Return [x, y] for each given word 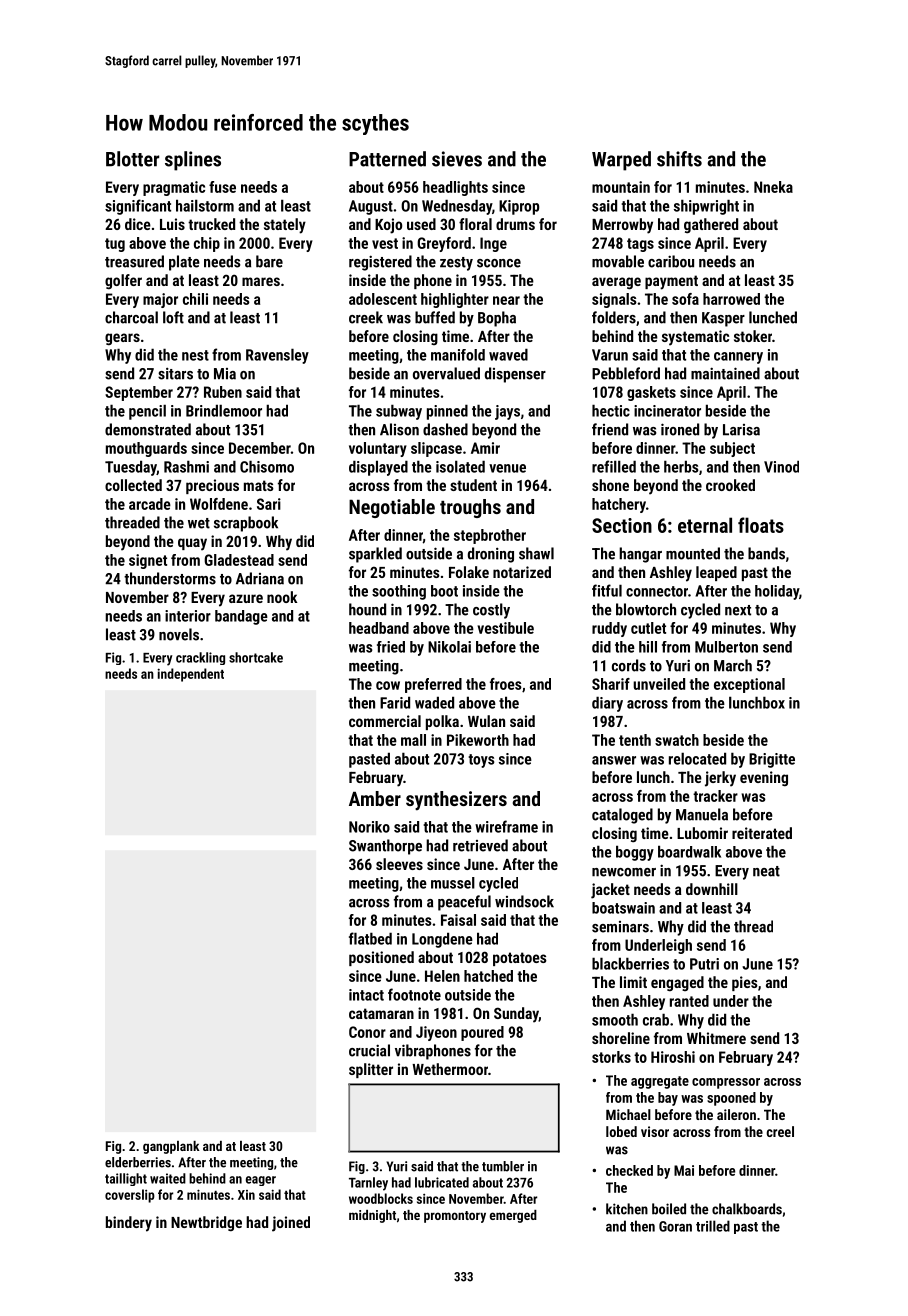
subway [399, 412]
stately [285, 226]
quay [192, 544]
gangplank [171, 1147]
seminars [620, 927]
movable [618, 261]
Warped [621, 161]
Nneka [773, 187]
